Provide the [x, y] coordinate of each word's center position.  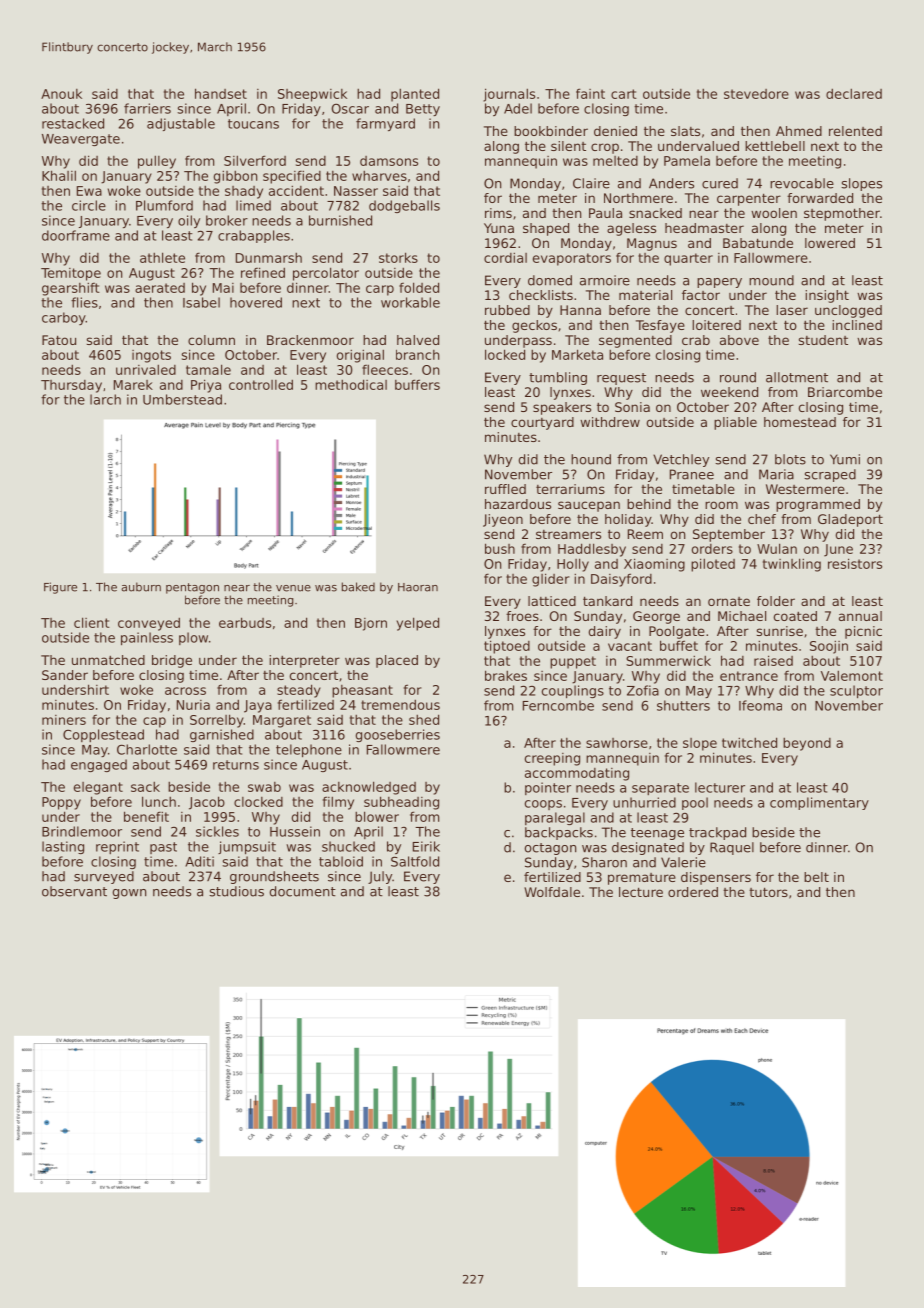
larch [105, 399]
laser [792, 310]
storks [398, 257]
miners [64, 720]
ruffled [505, 489]
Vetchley [681, 460]
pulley [157, 162]
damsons [389, 161]
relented [855, 131]
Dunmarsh [269, 257]
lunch [159, 801]
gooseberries [398, 735]
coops [543, 805]
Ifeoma [760, 705]
